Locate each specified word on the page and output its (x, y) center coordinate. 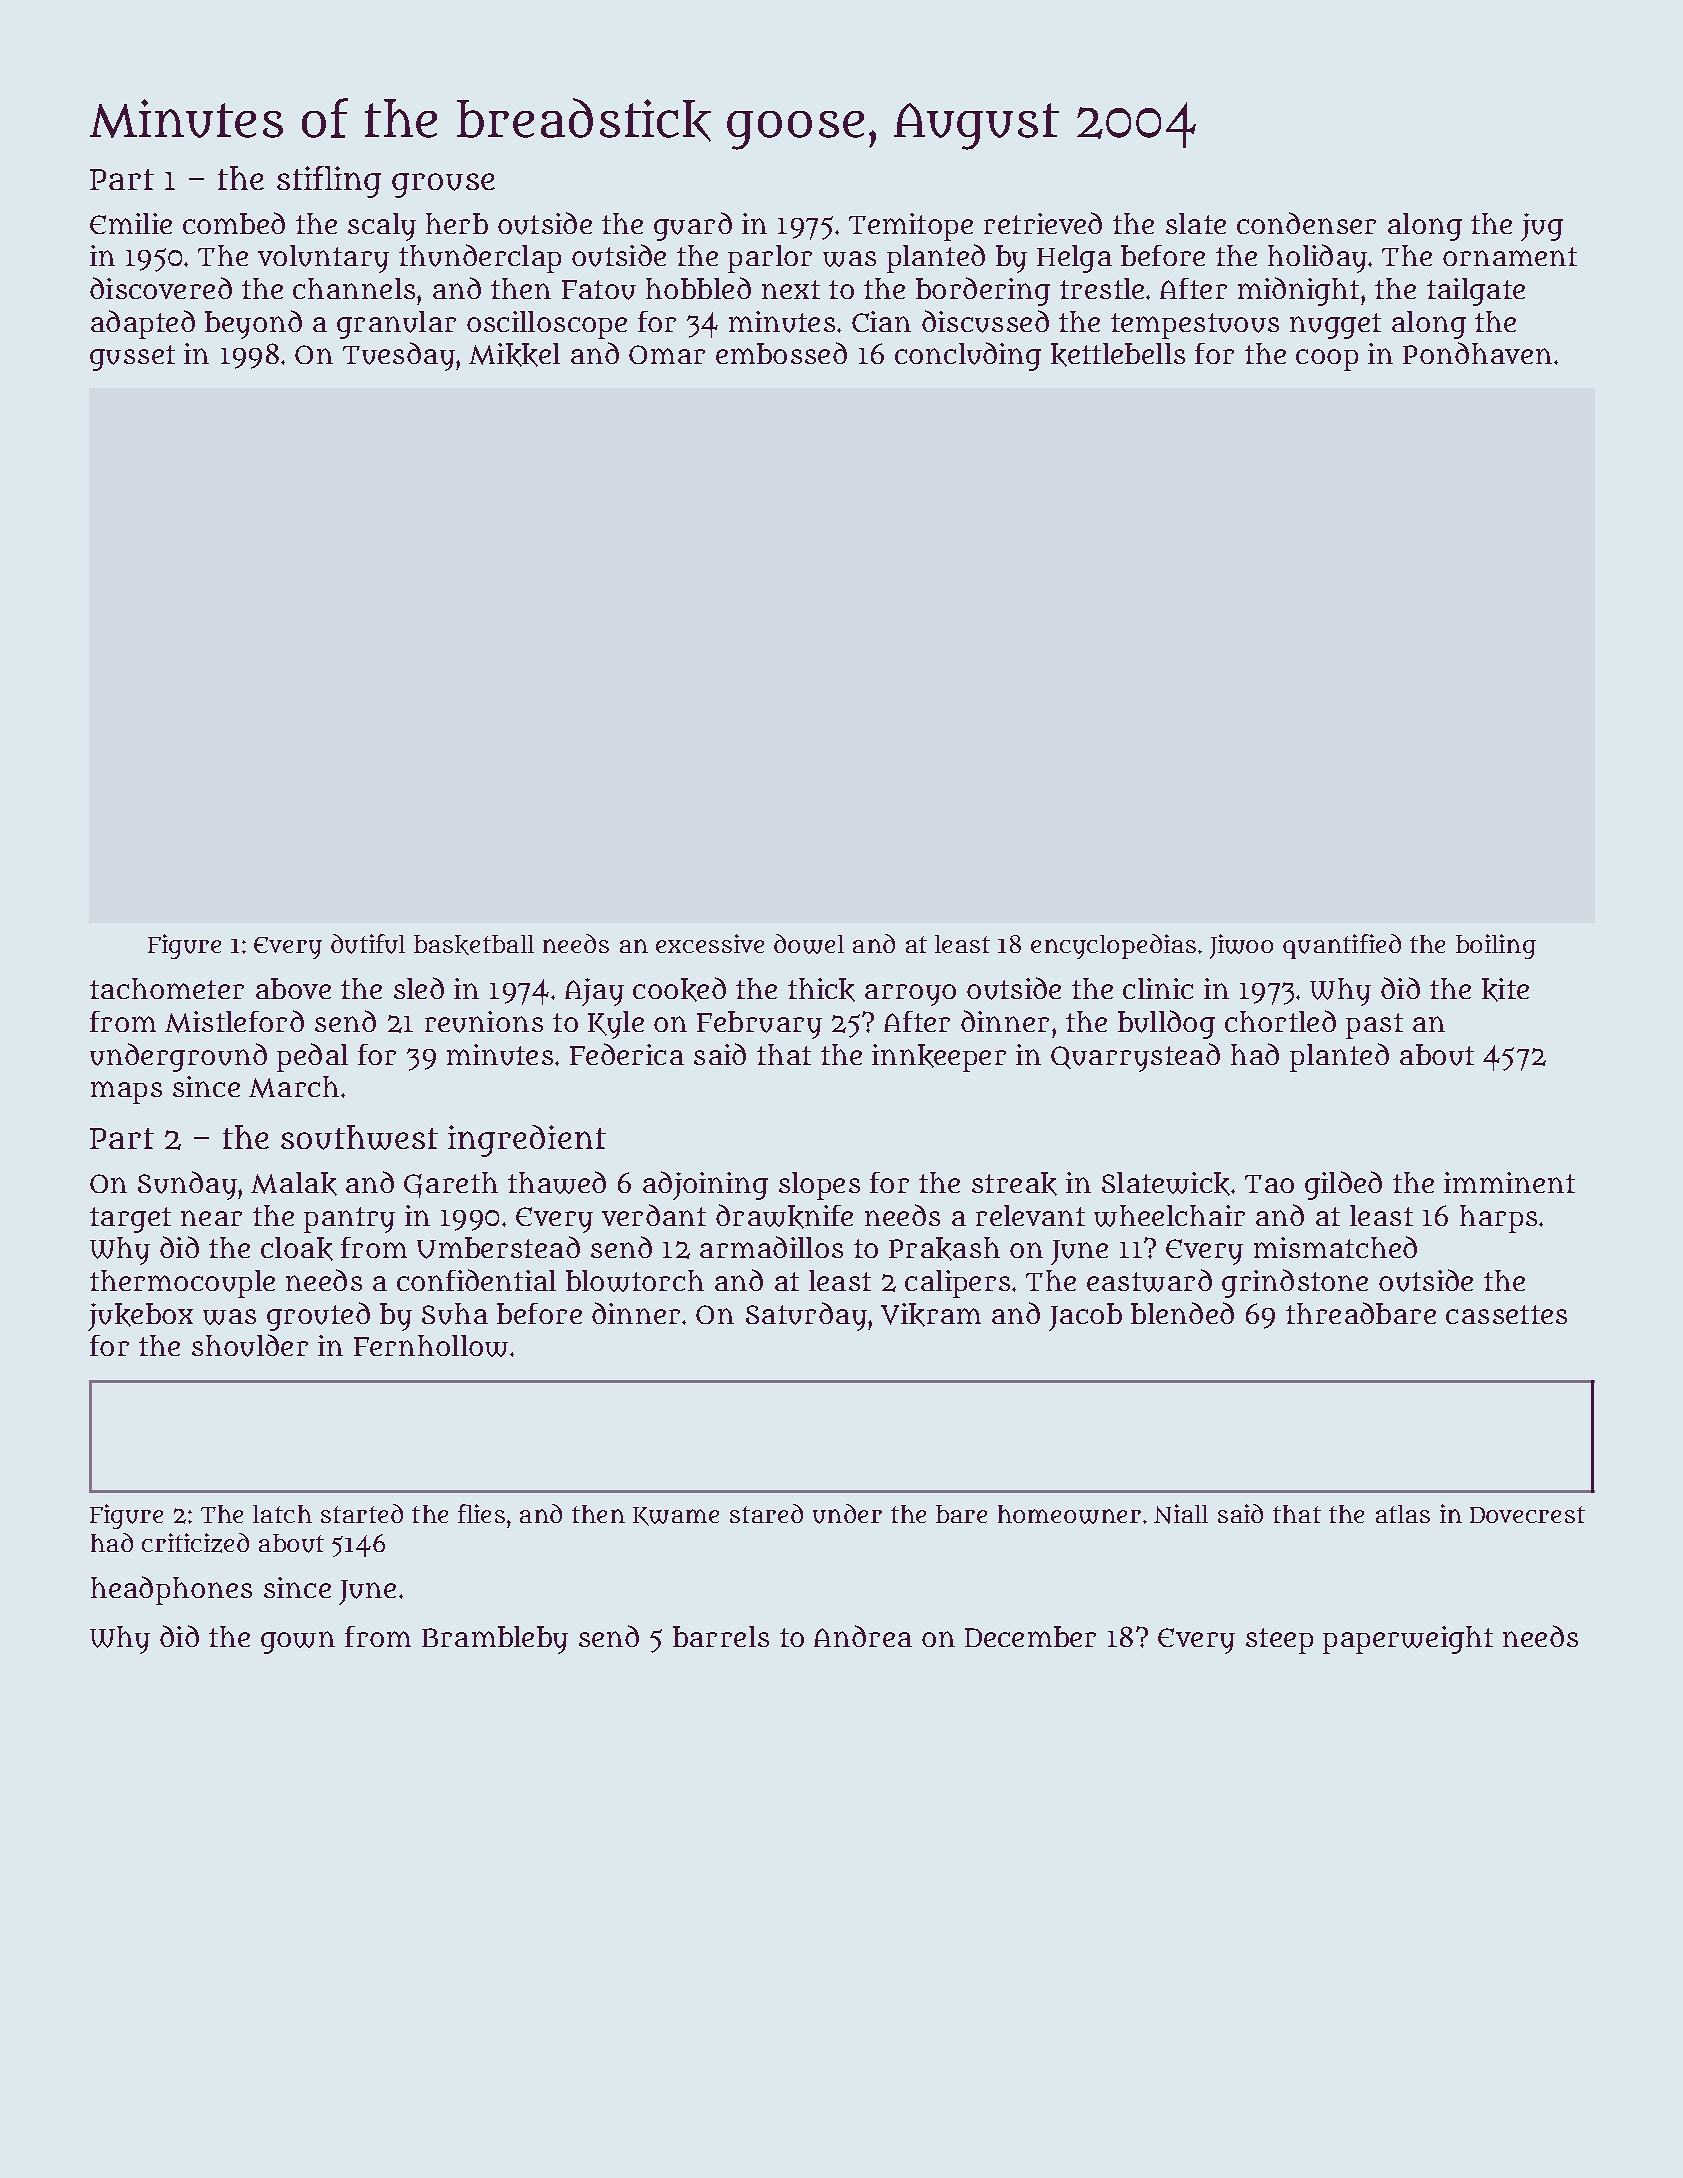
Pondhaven (1477, 353)
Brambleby (495, 1640)
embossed (781, 353)
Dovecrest (1527, 1514)
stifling (329, 182)
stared (766, 1513)
